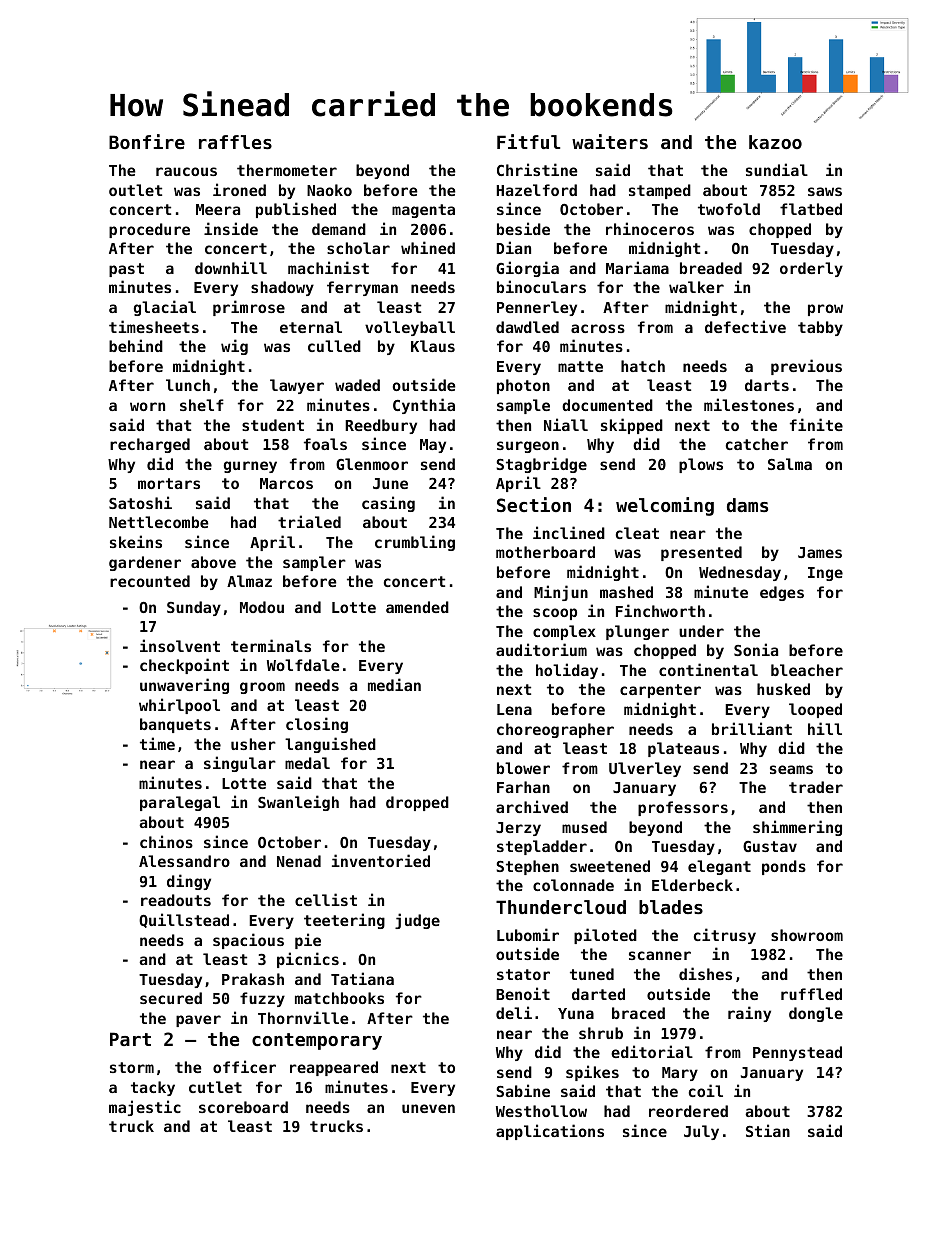  I want to click on paver, so click(198, 1021).
